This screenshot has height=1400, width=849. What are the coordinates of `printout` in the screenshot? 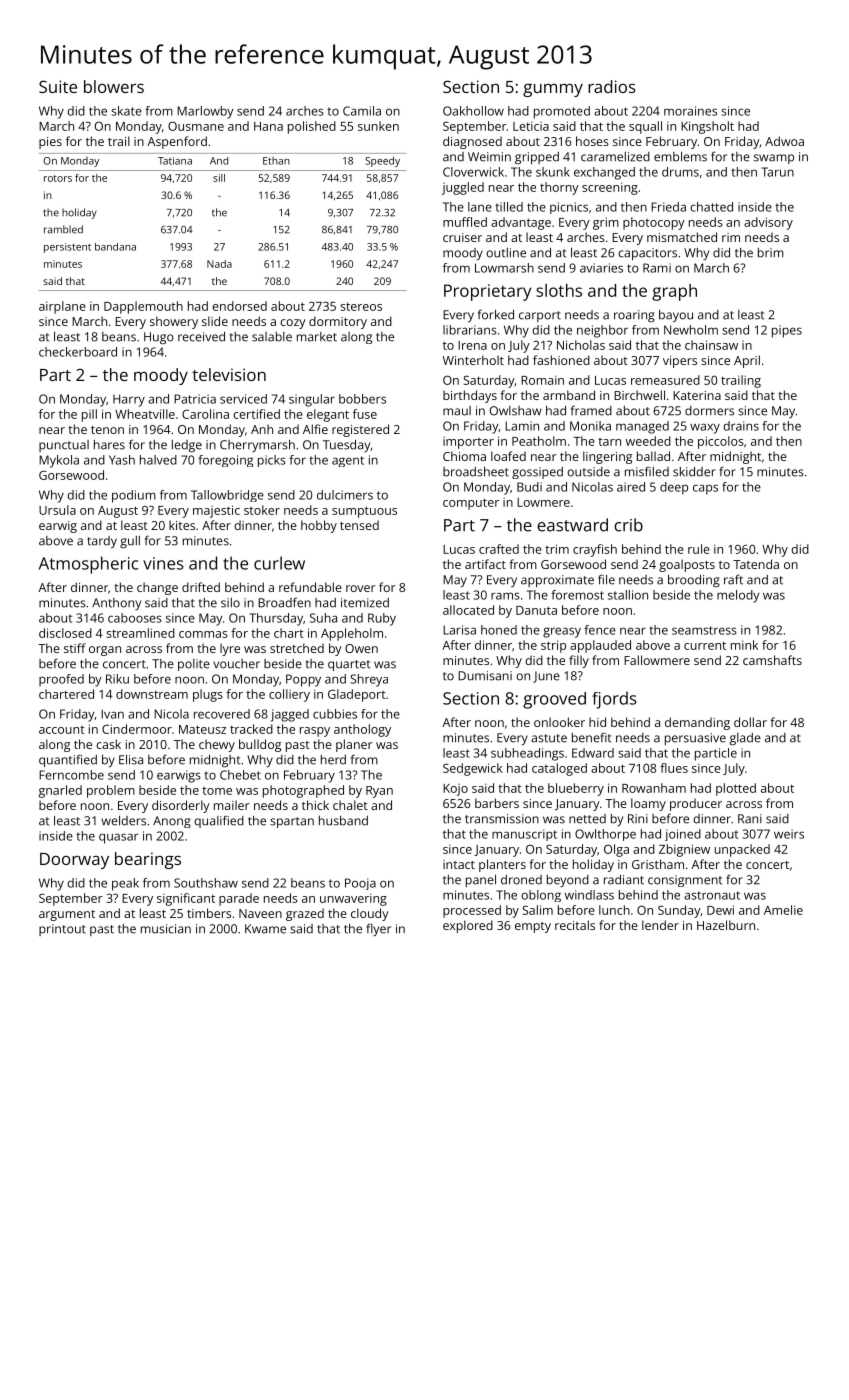 It's located at (62, 930).
